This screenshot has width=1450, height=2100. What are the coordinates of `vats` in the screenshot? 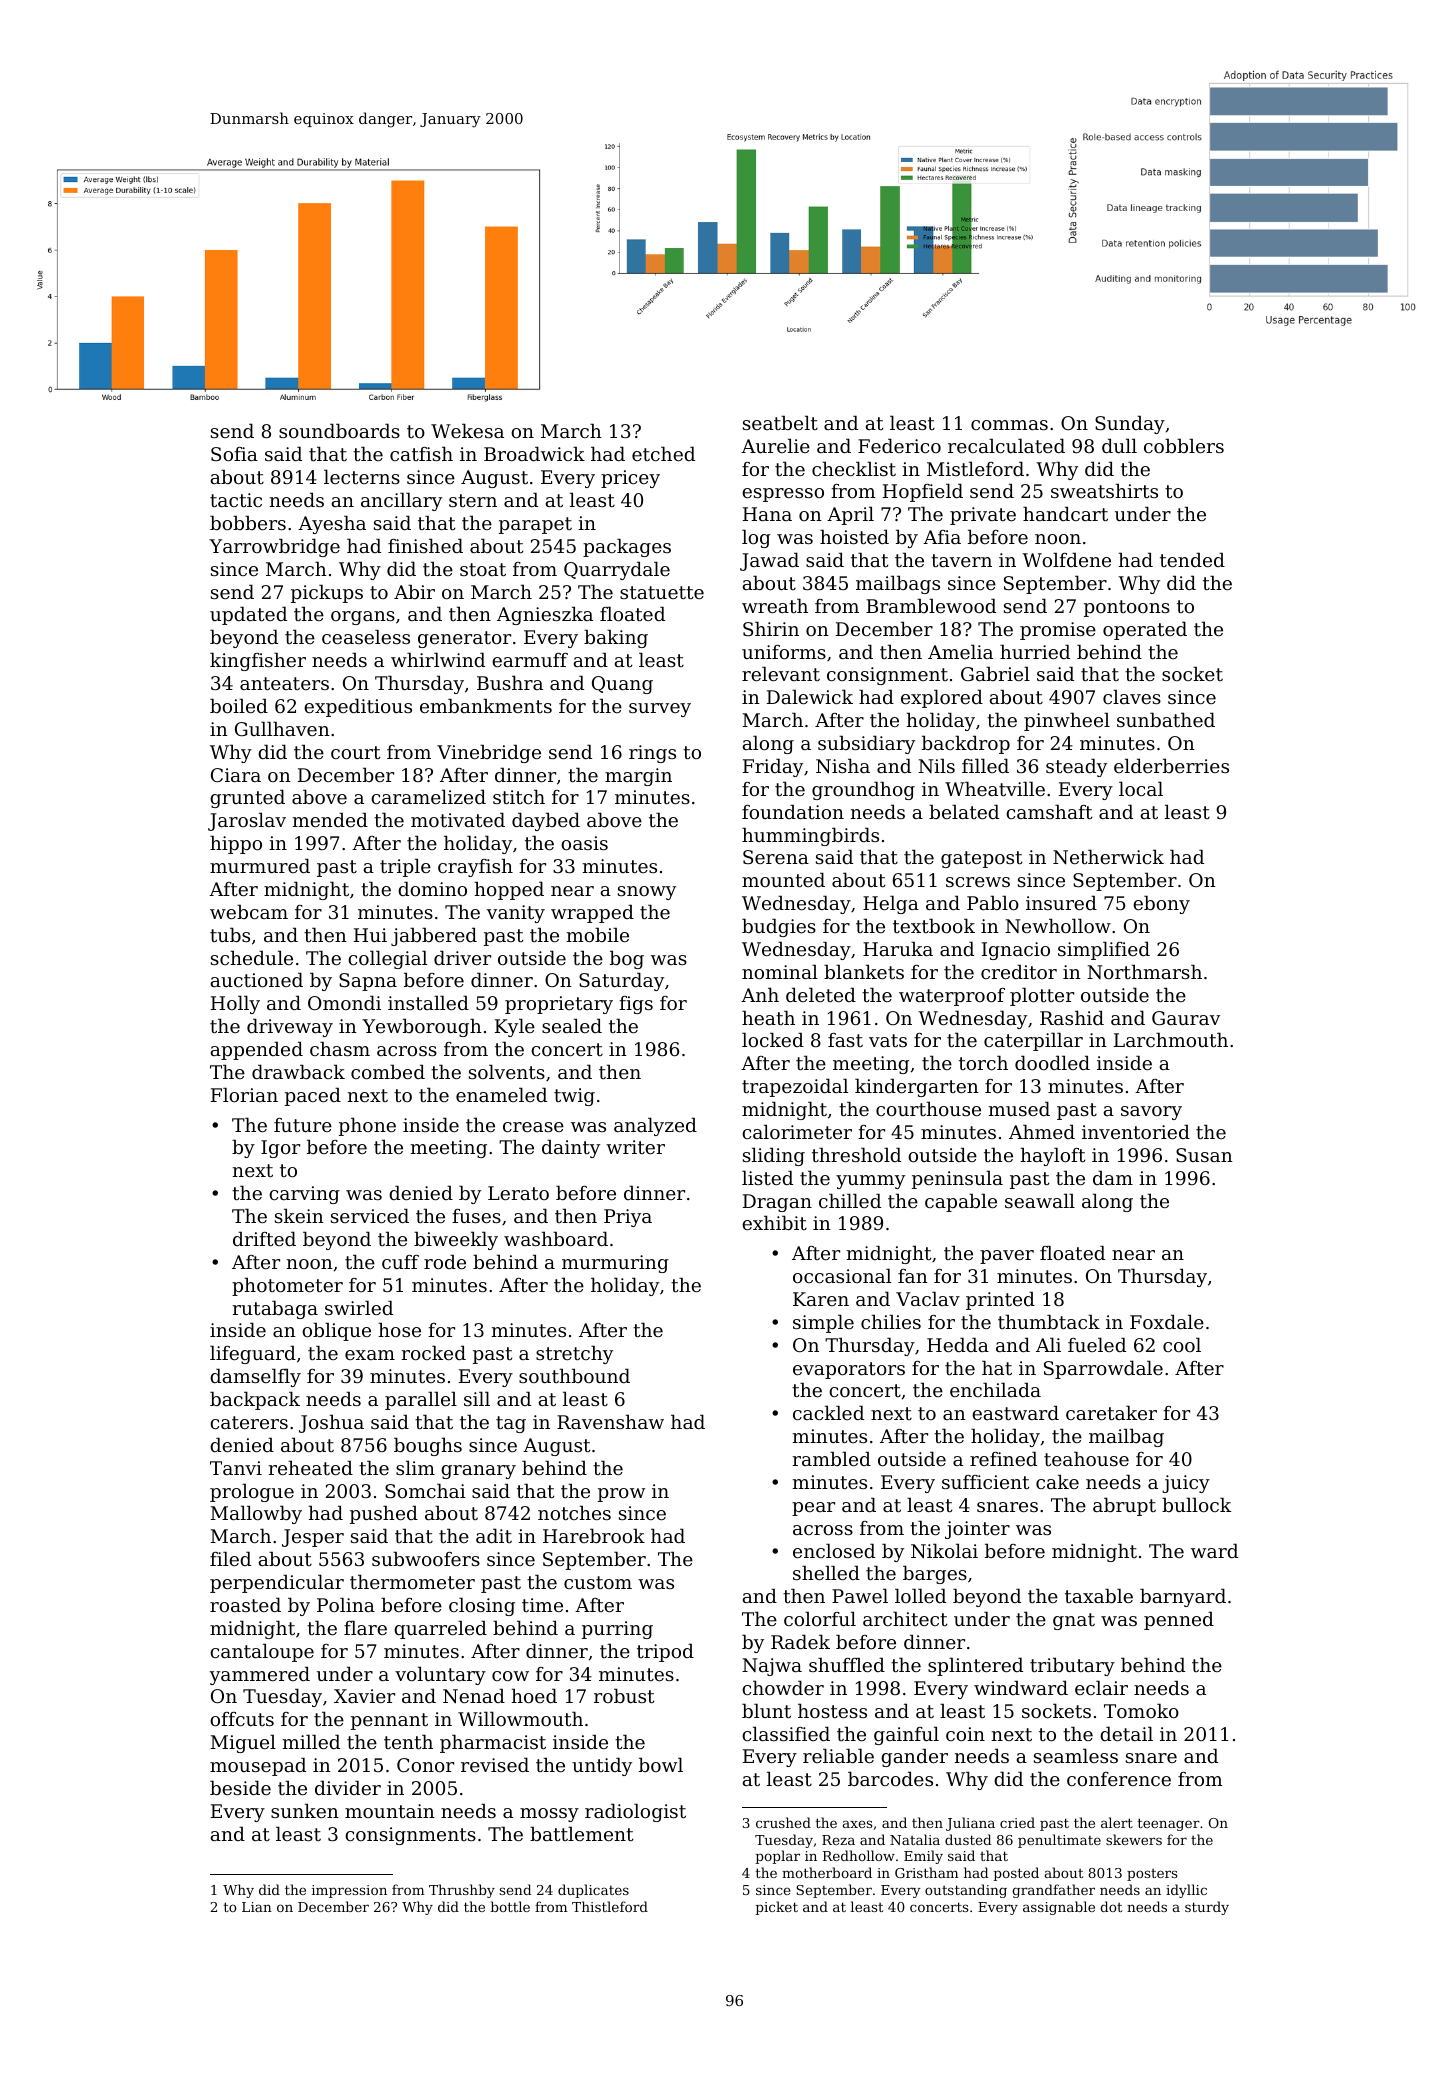 It's located at (888, 1040).
